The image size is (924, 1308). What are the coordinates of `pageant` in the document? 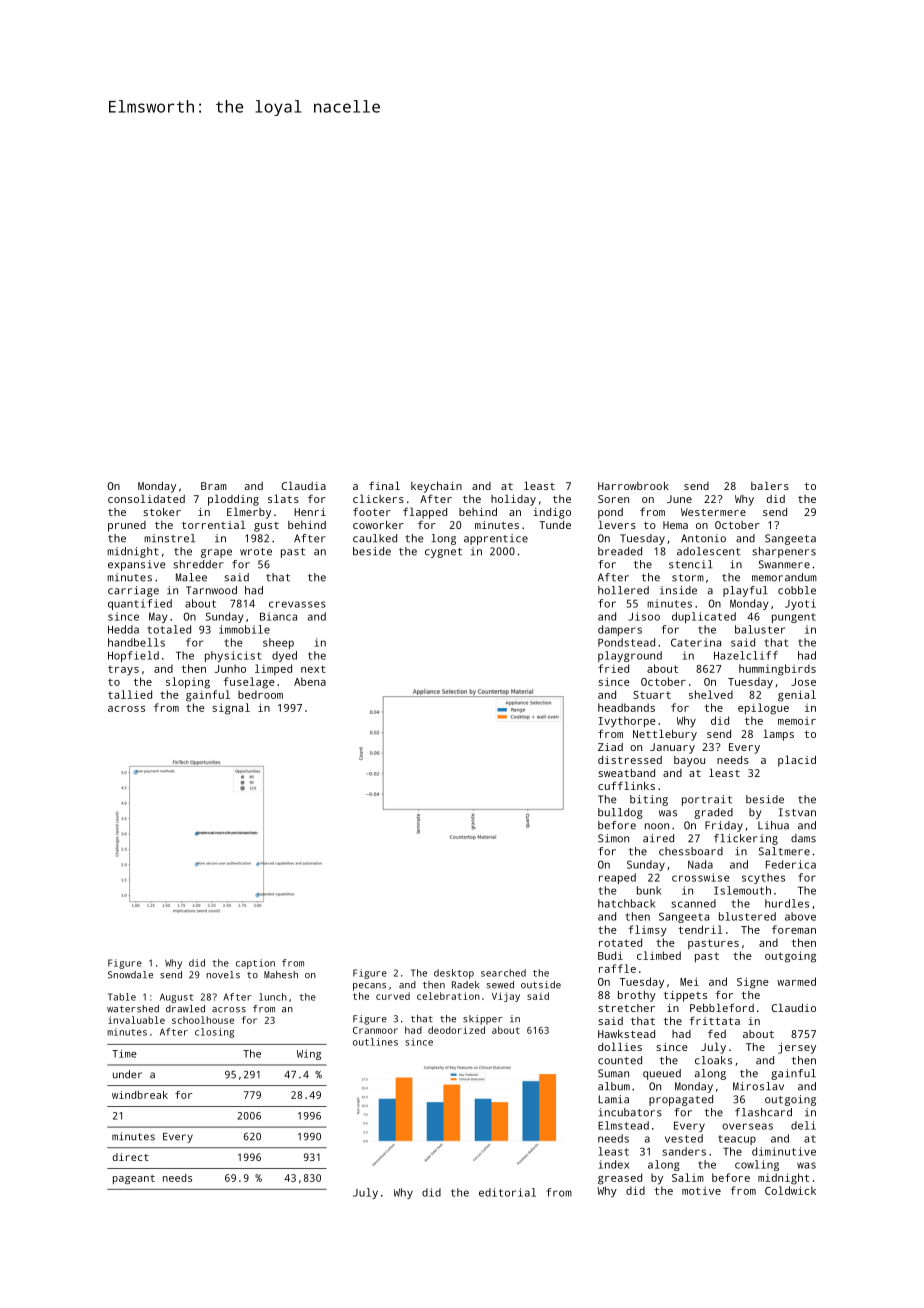 It's located at (134, 1179).
